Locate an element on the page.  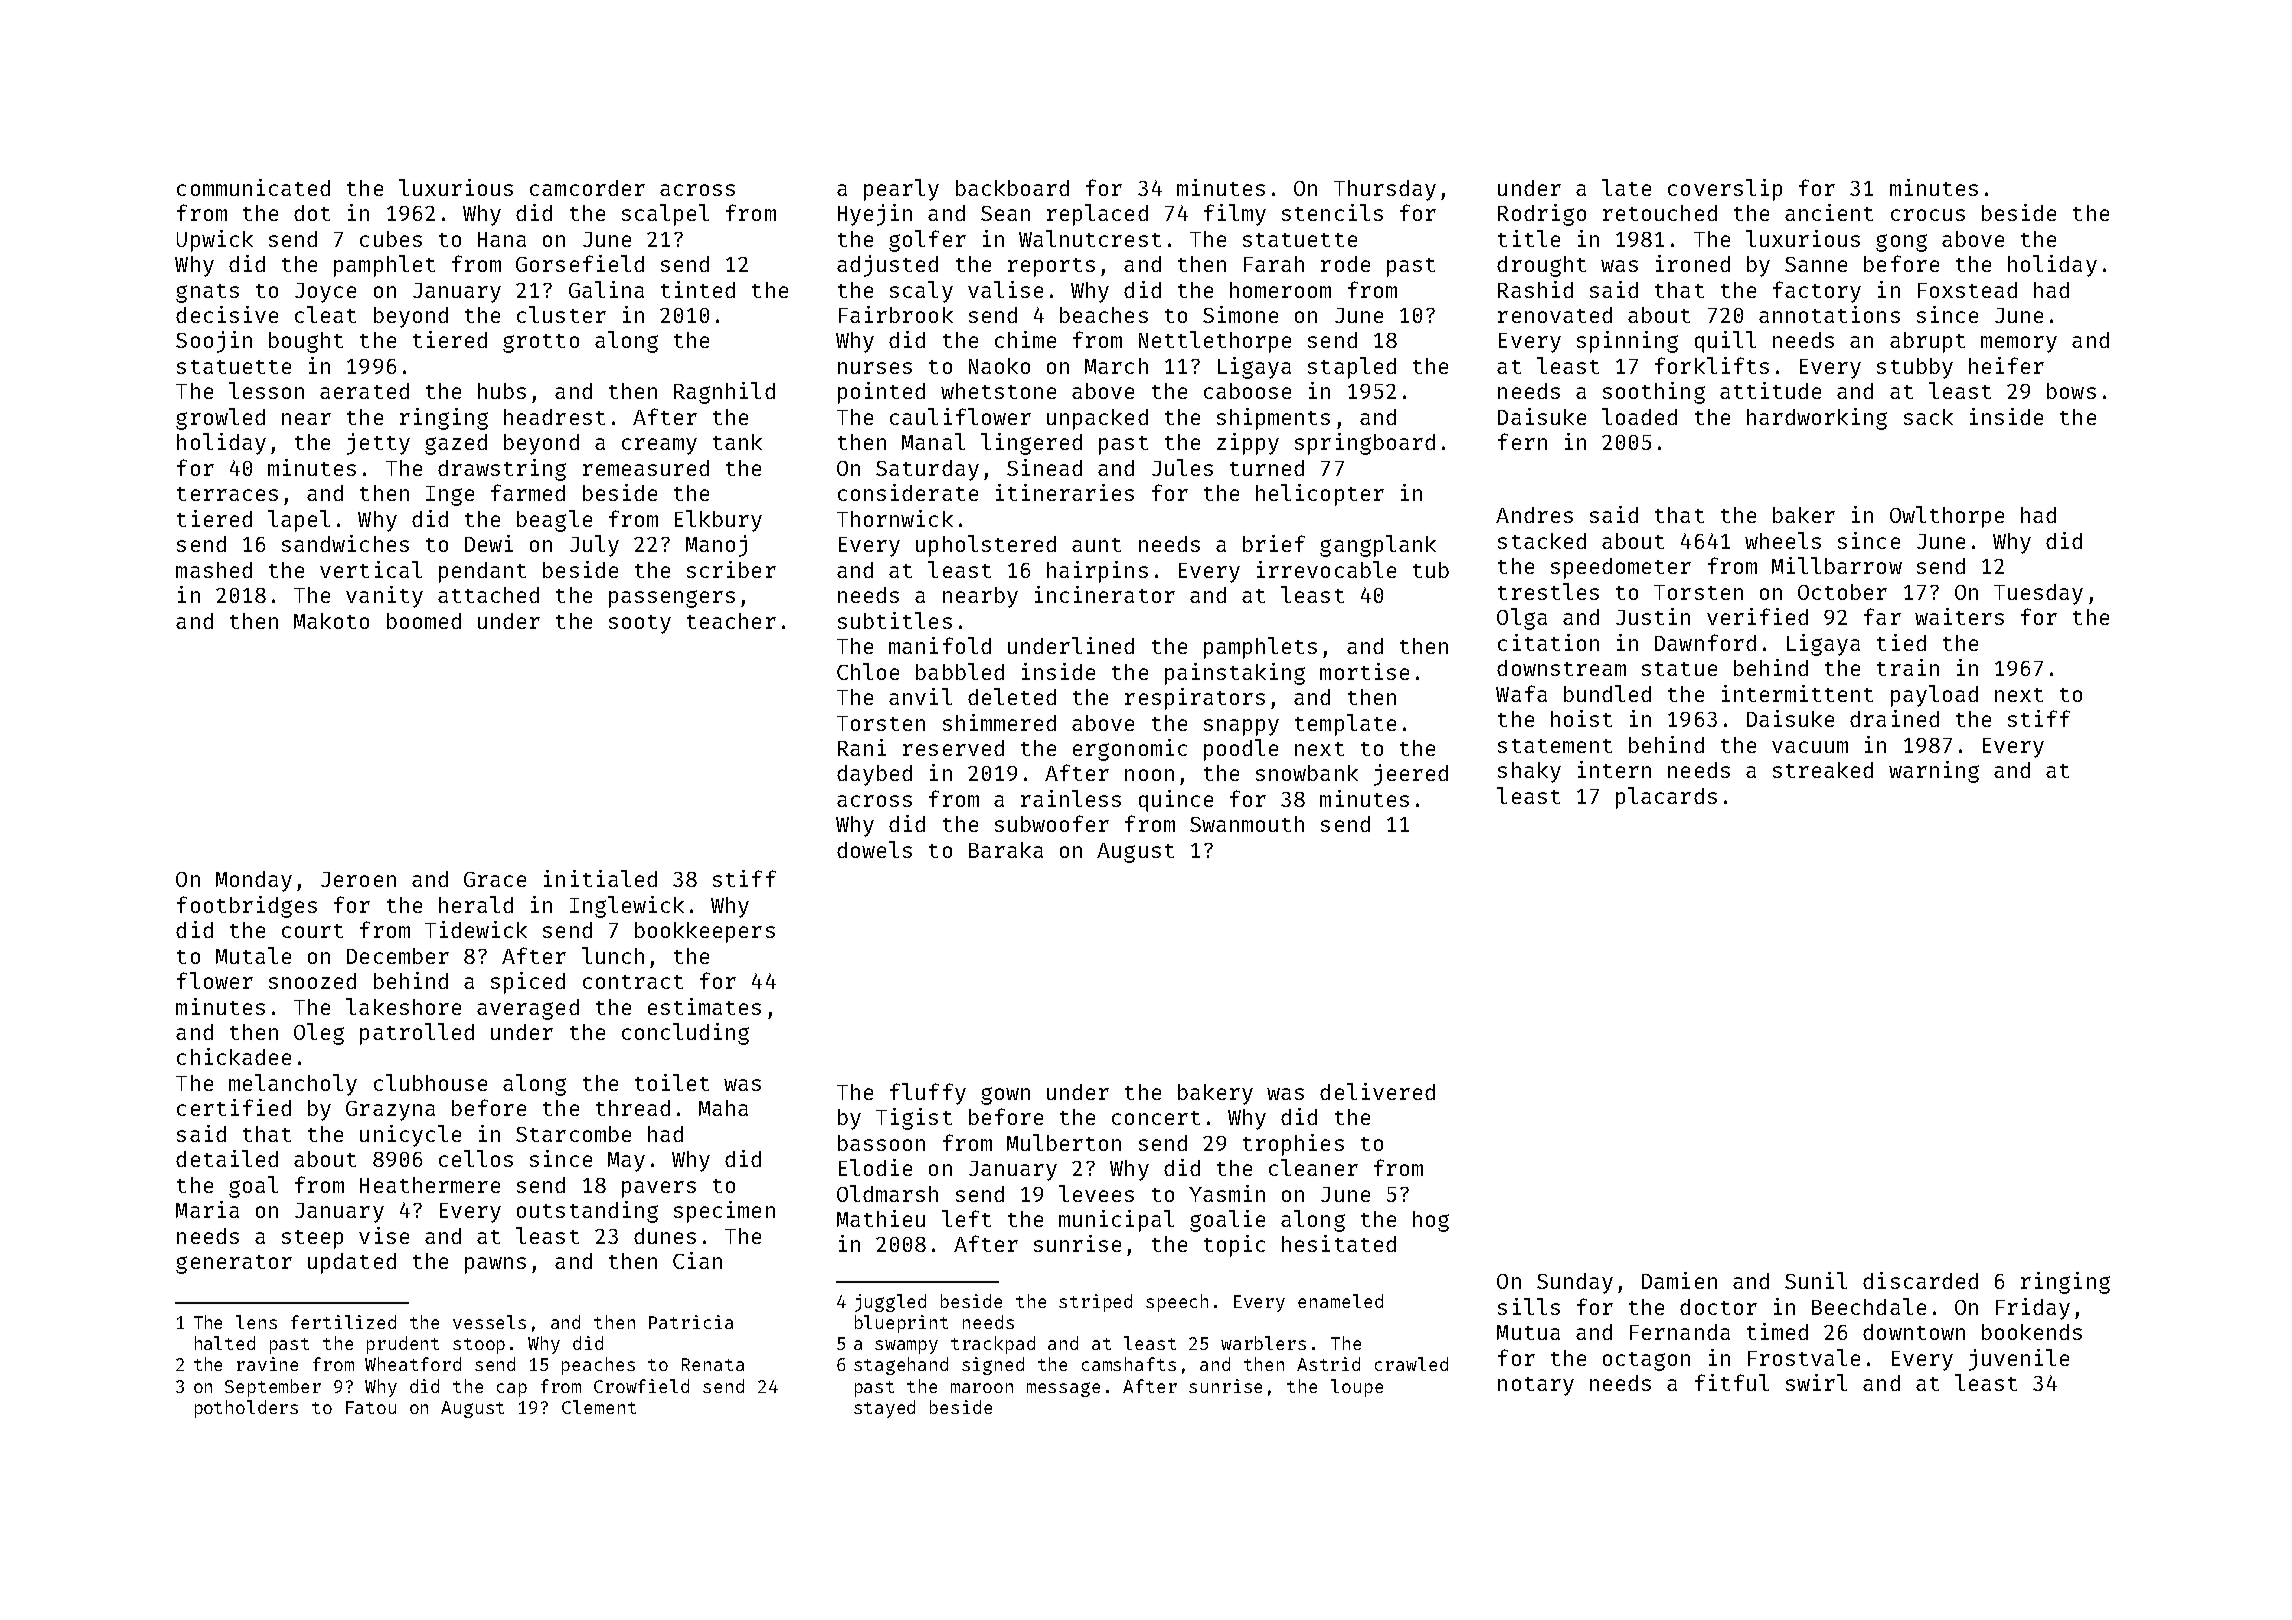
payload is located at coordinates (1934, 696).
